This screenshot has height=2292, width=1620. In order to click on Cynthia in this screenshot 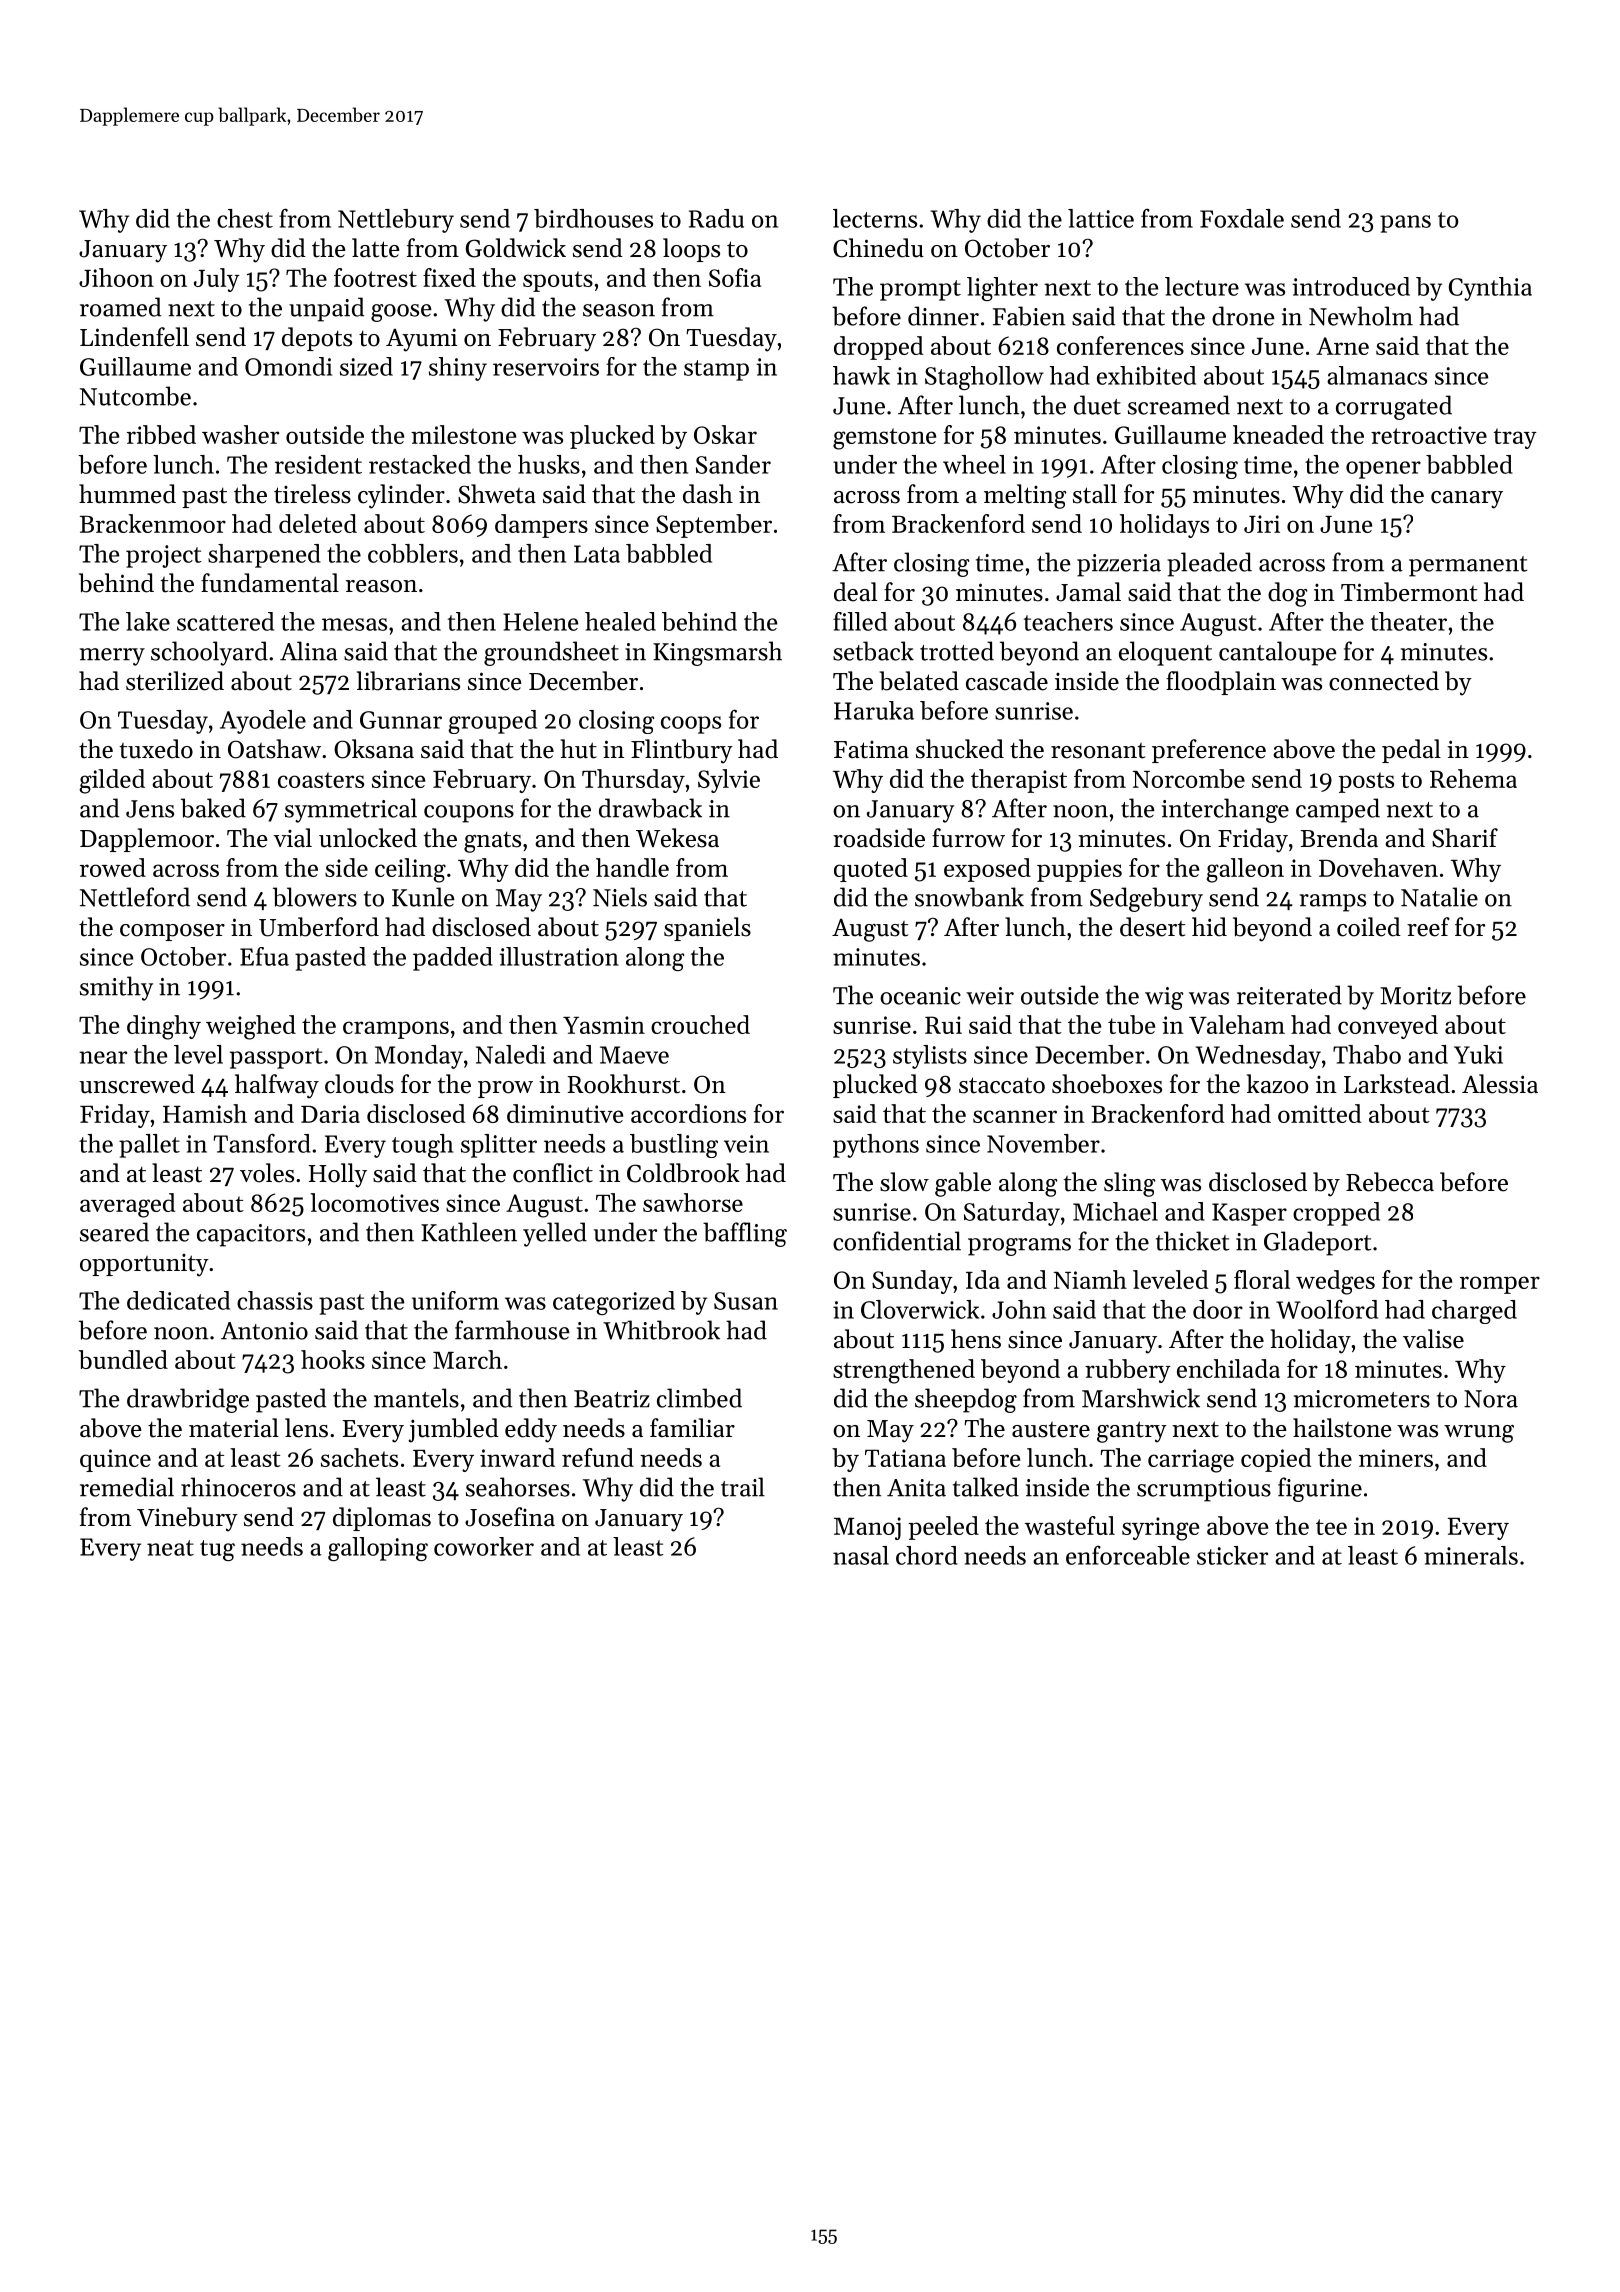, I will do `click(1490, 289)`.
